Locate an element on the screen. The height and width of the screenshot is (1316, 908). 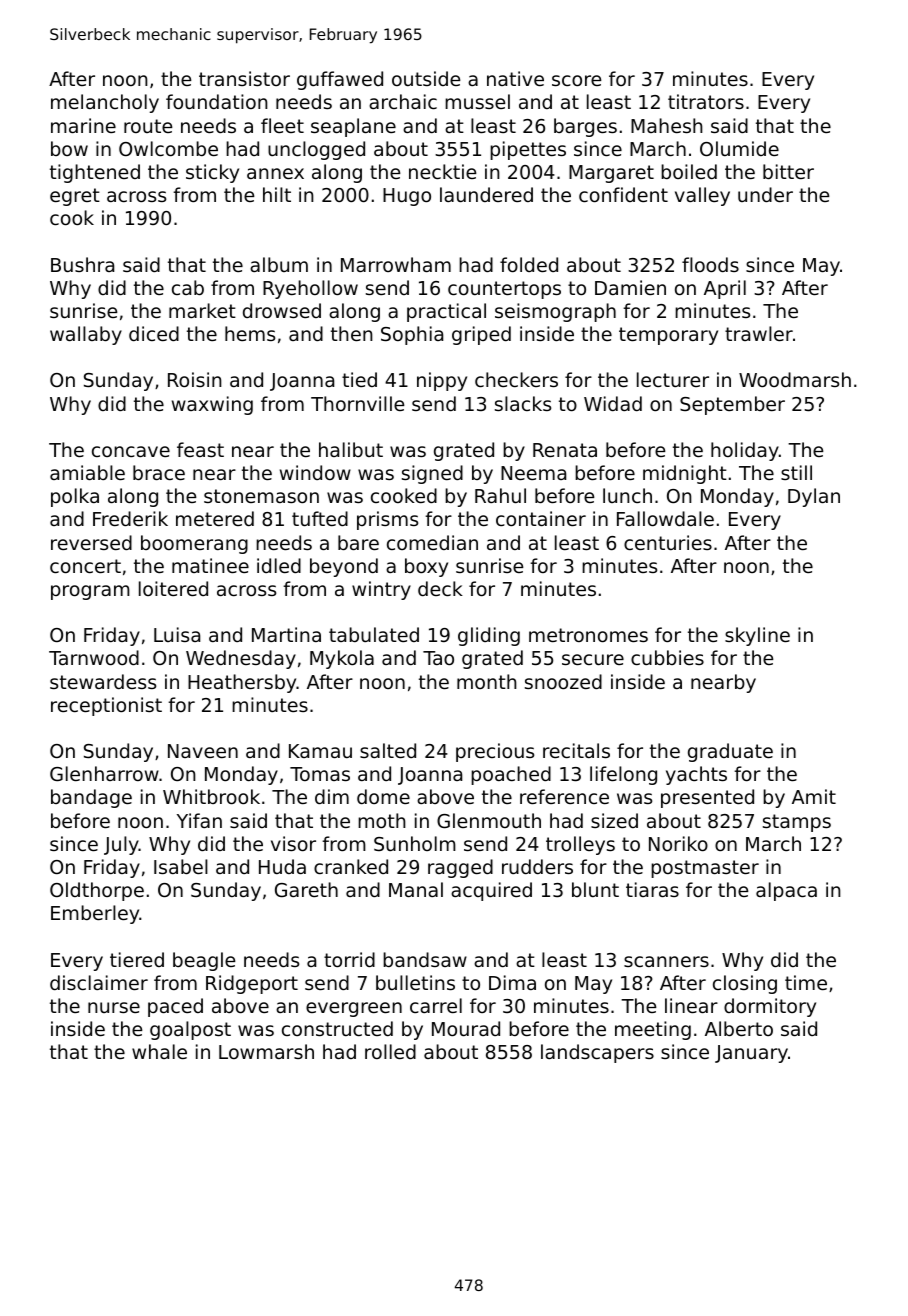
presented is located at coordinates (707, 798).
